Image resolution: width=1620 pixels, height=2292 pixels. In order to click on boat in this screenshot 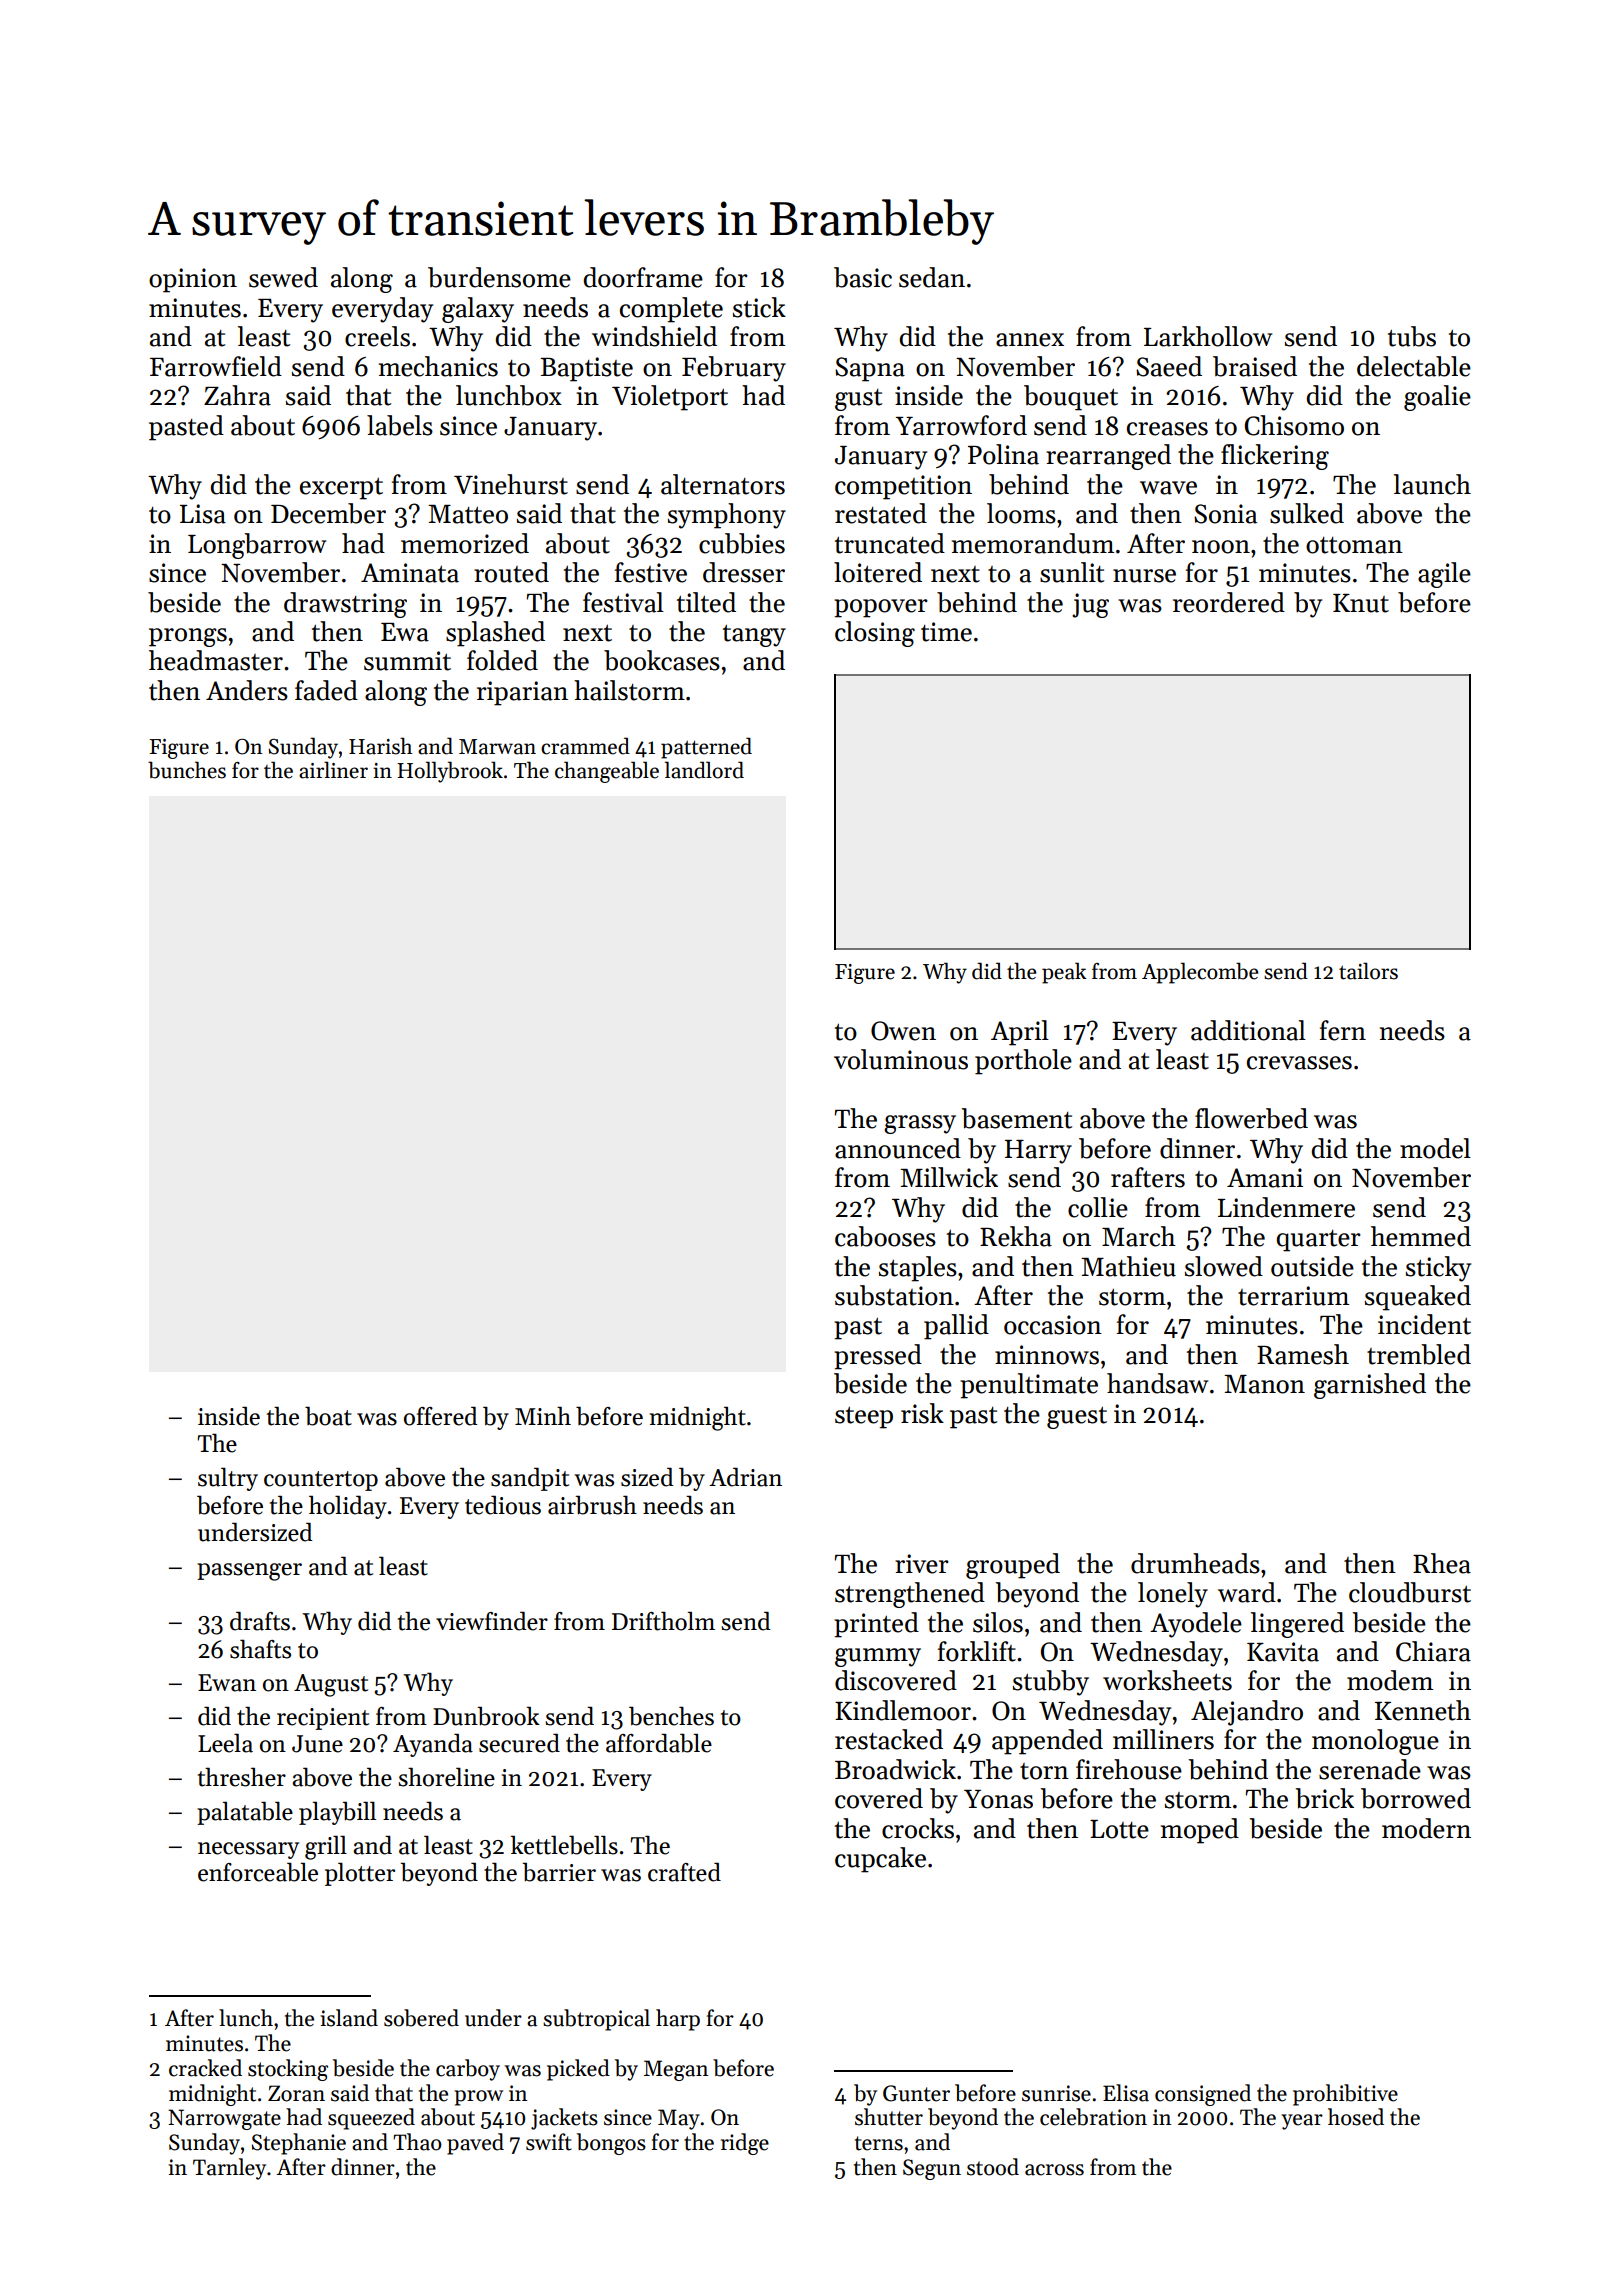, I will do `click(328, 1416)`.
